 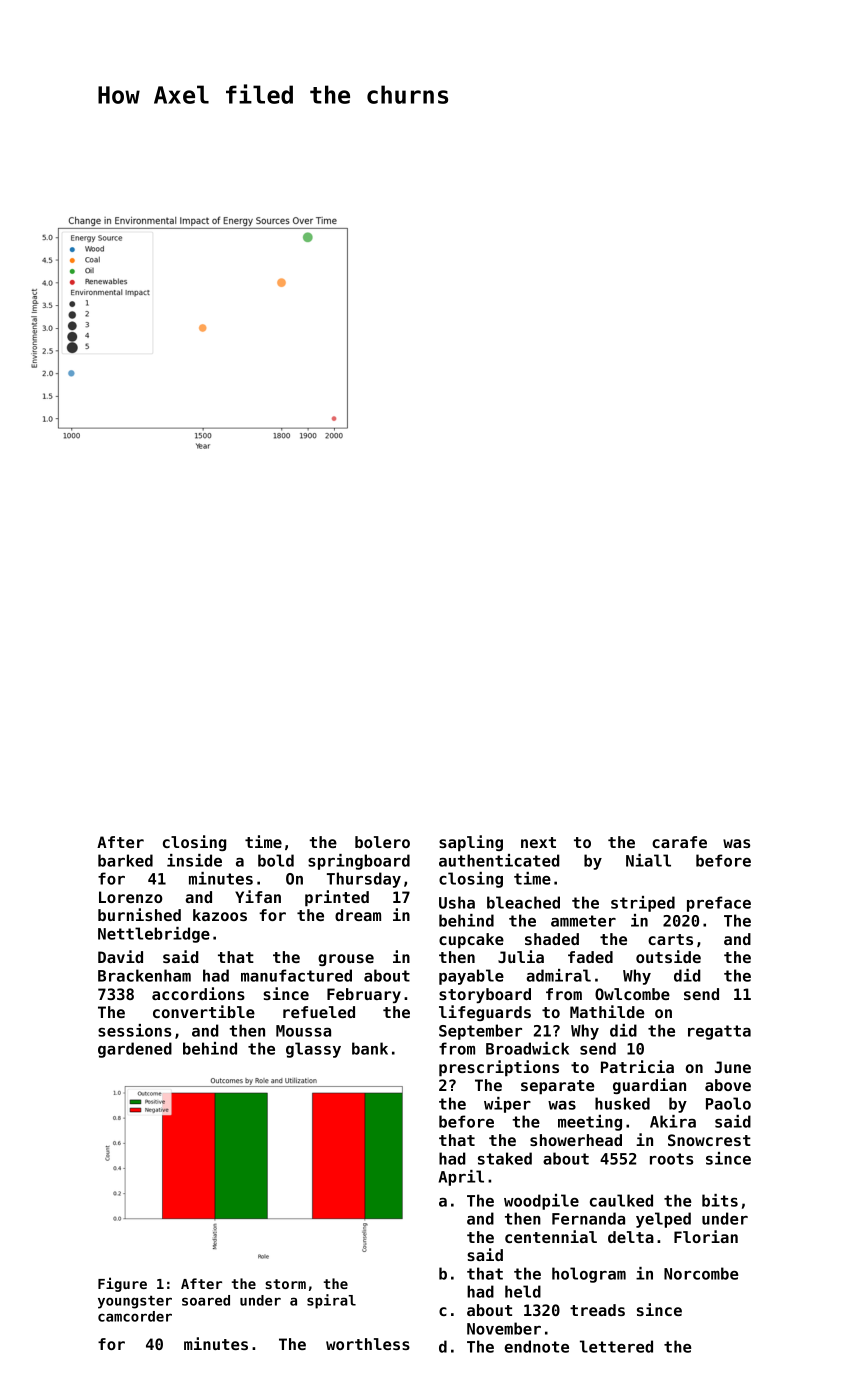 I want to click on held, so click(x=523, y=1291).
